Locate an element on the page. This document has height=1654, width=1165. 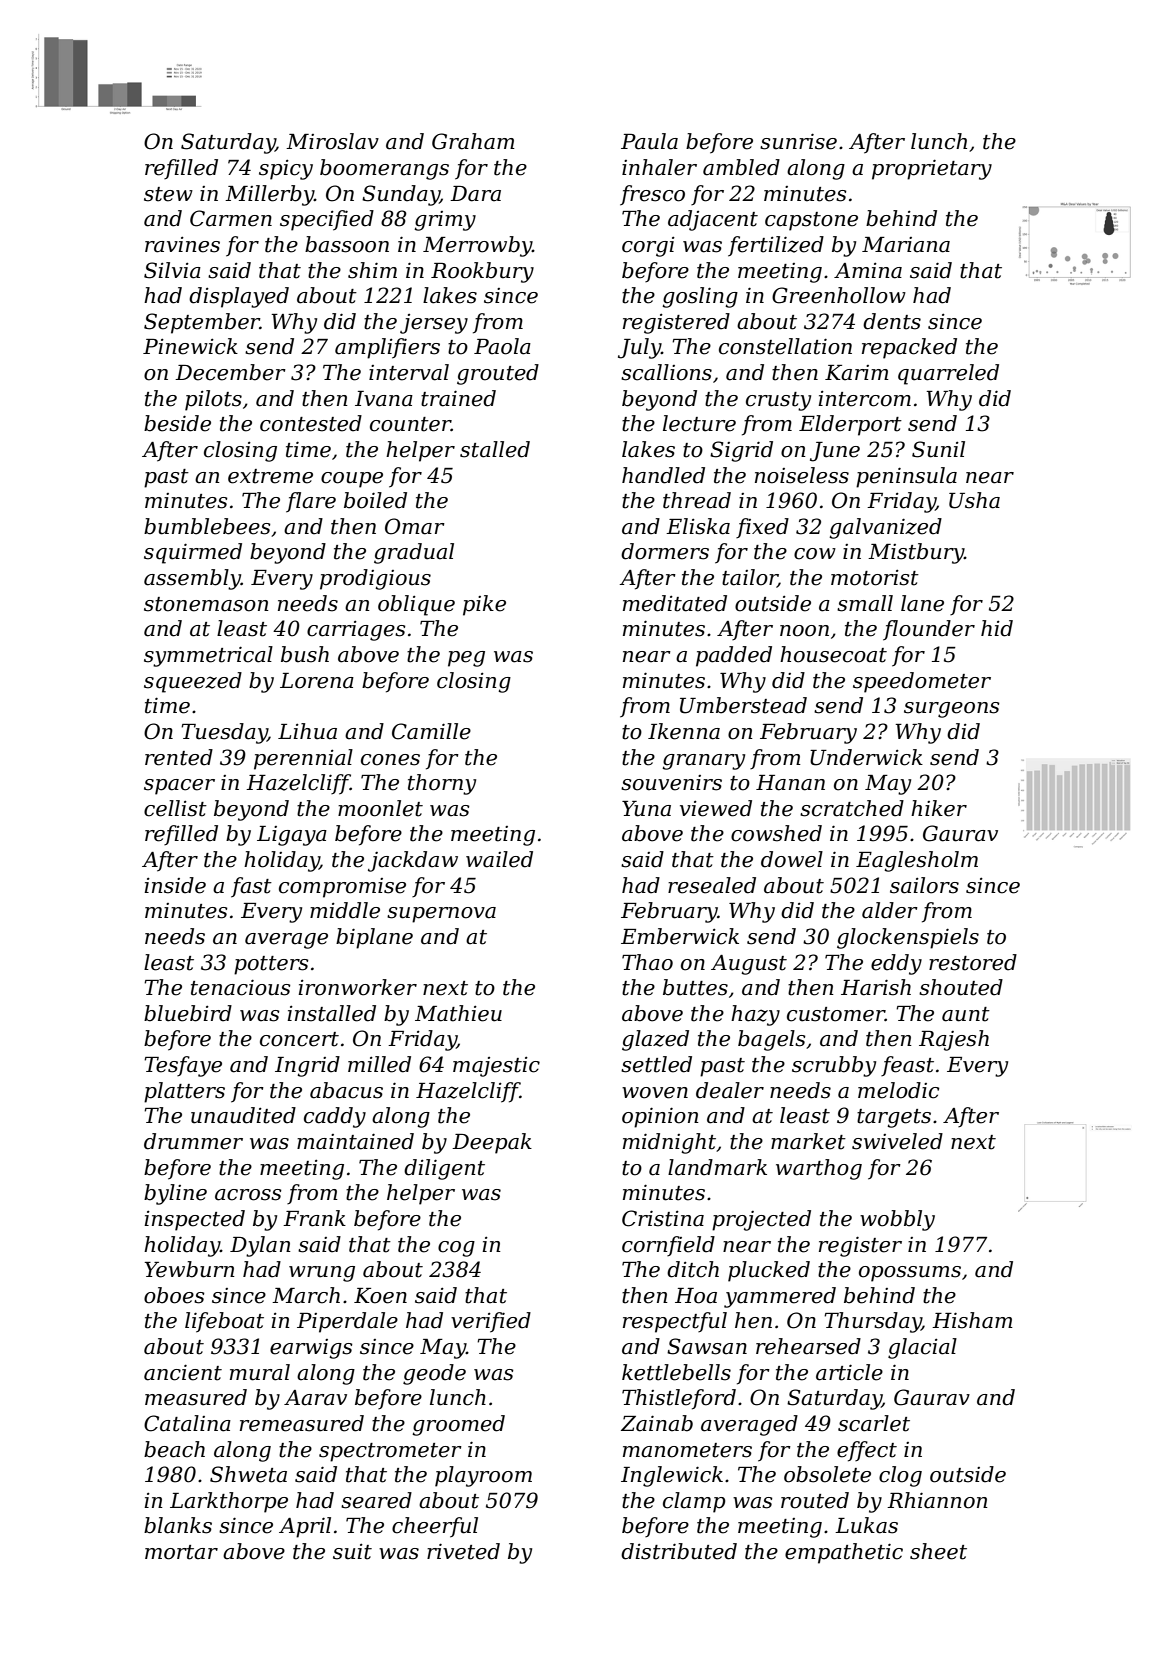
Ikenna is located at coordinates (684, 731).
